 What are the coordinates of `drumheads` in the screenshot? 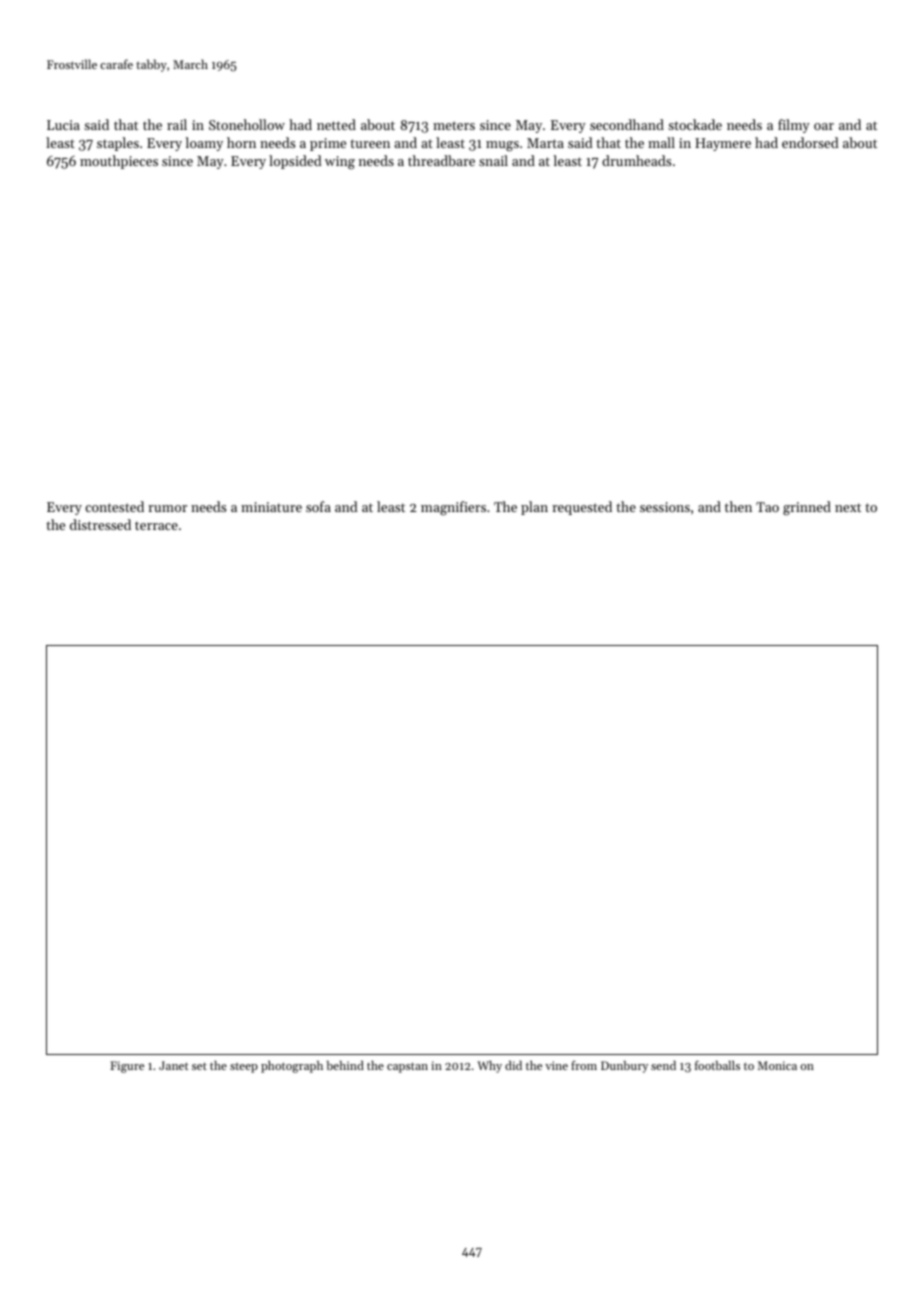 It's located at (636, 160).
